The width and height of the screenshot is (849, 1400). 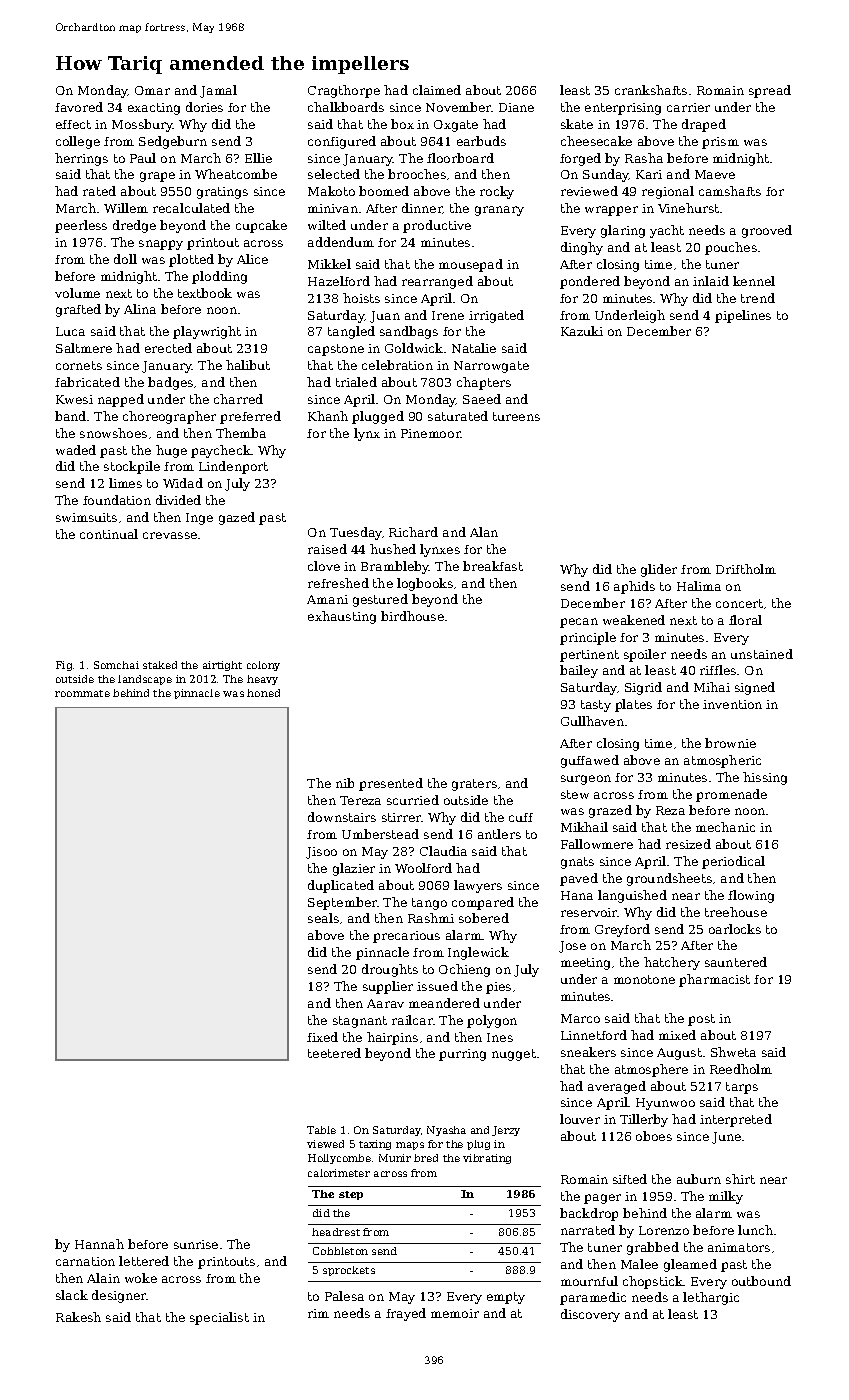 I want to click on Nyasha, so click(x=446, y=1131).
